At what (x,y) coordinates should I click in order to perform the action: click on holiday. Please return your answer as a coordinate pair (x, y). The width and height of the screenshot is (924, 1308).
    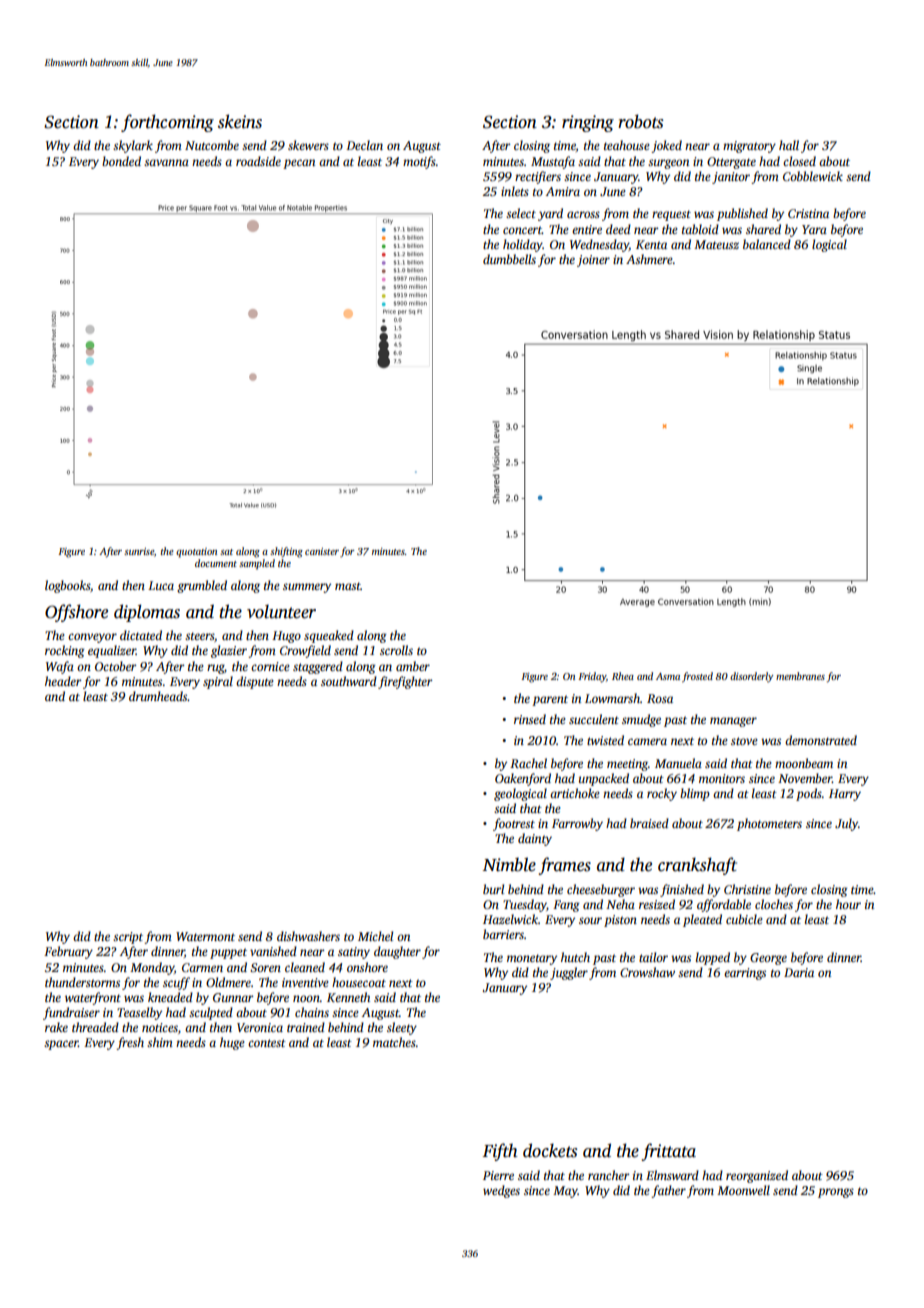
    Looking at the image, I should click on (523, 245).
